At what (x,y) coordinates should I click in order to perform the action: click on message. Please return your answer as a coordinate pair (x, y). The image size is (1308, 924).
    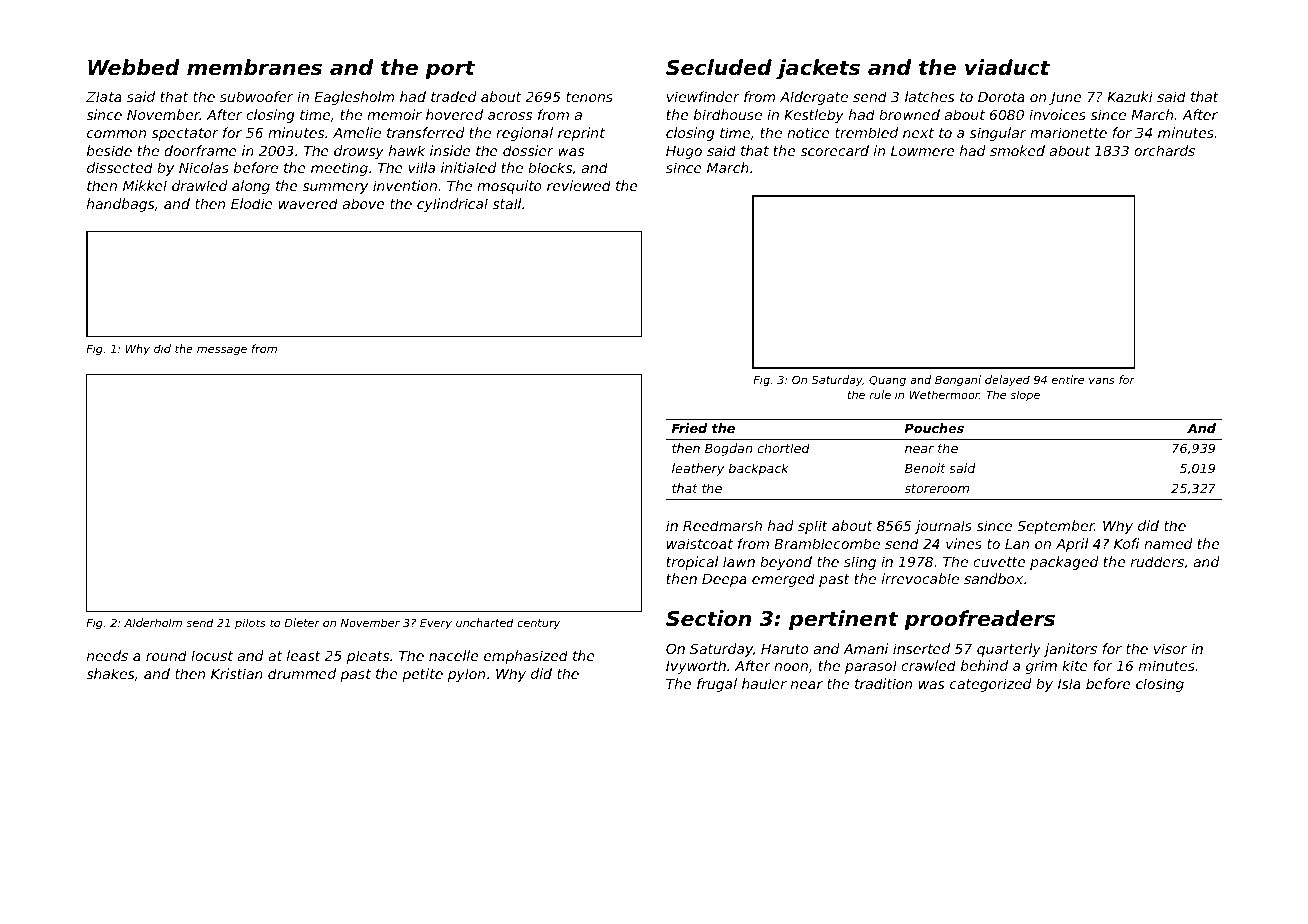
    Looking at the image, I should click on (222, 351).
